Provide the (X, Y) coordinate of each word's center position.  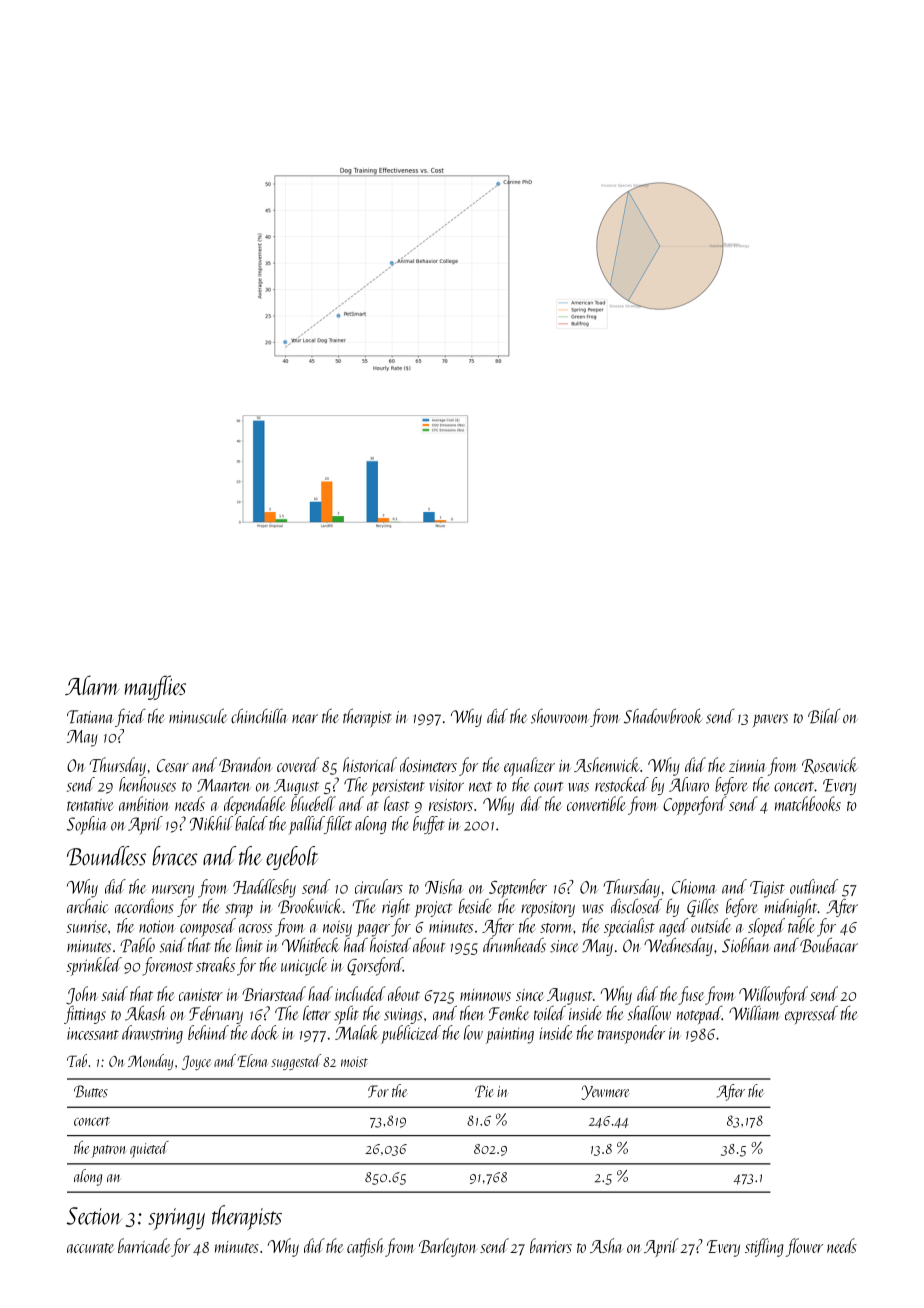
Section (94, 1216)
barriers (551, 1245)
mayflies (155, 687)
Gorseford (375, 966)
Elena (252, 1060)
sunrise (87, 926)
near (305, 719)
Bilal (824, 716)
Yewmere (605, 1092)
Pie (484, 1091)
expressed (811, 1015)
